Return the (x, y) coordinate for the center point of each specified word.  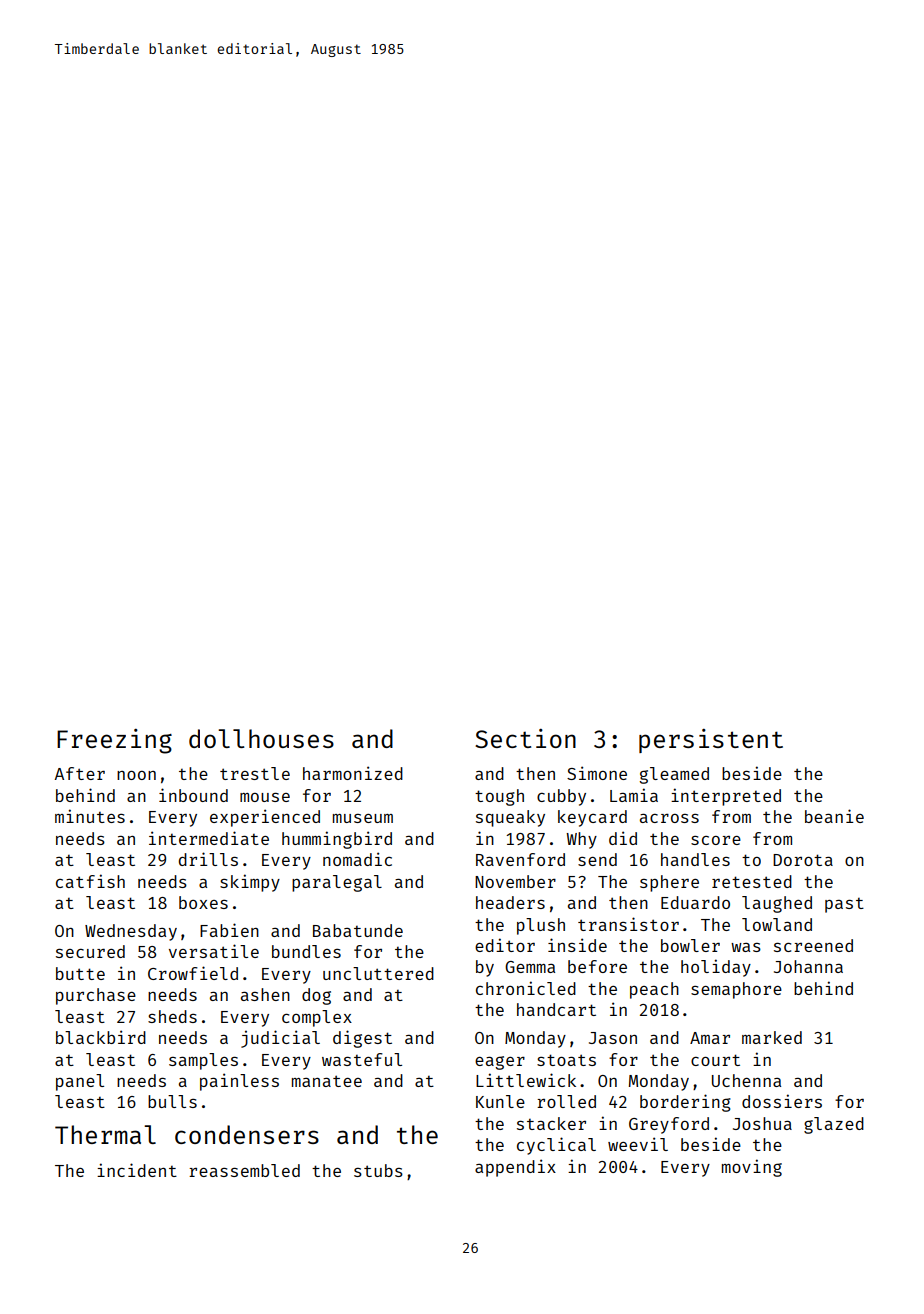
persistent (711, 741)
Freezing (114, 741)
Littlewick (526, 1080)
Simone (597, 773)
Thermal (105, 1134)
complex (317, 1018)
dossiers (782, 1101)
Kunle (500, 1101)
